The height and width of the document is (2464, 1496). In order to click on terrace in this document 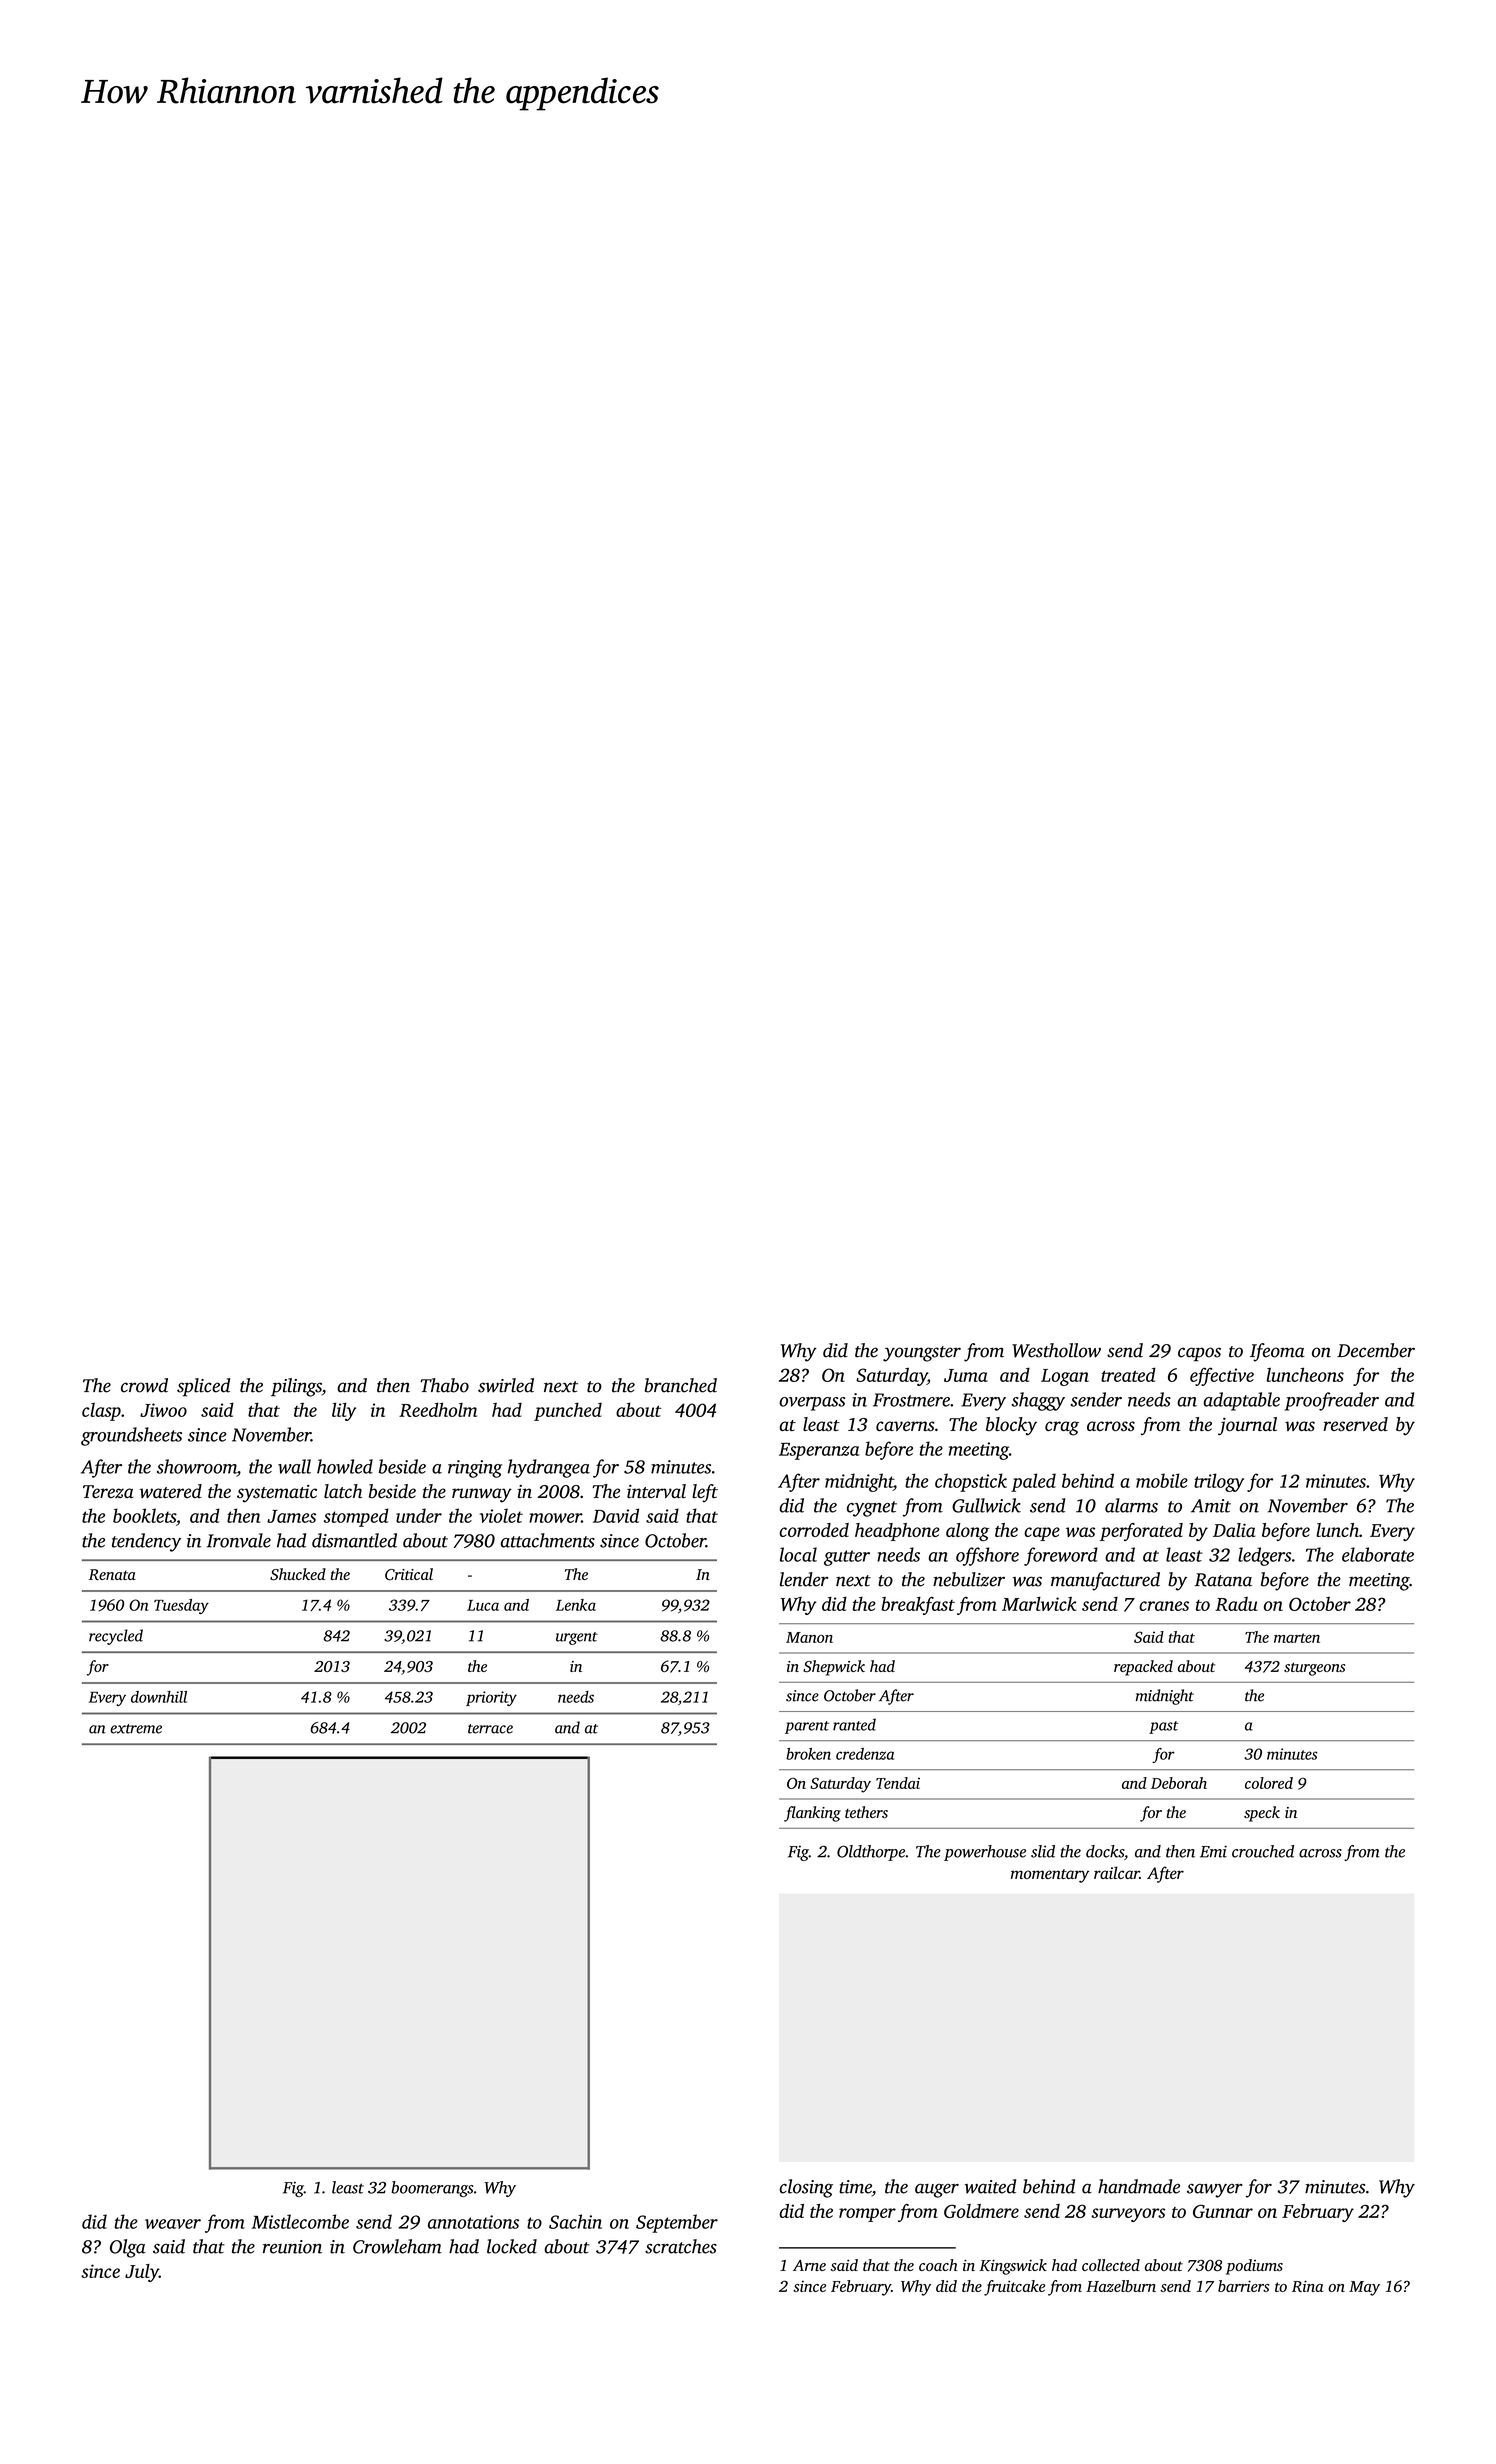, I will do `click(490, 1729)`.
